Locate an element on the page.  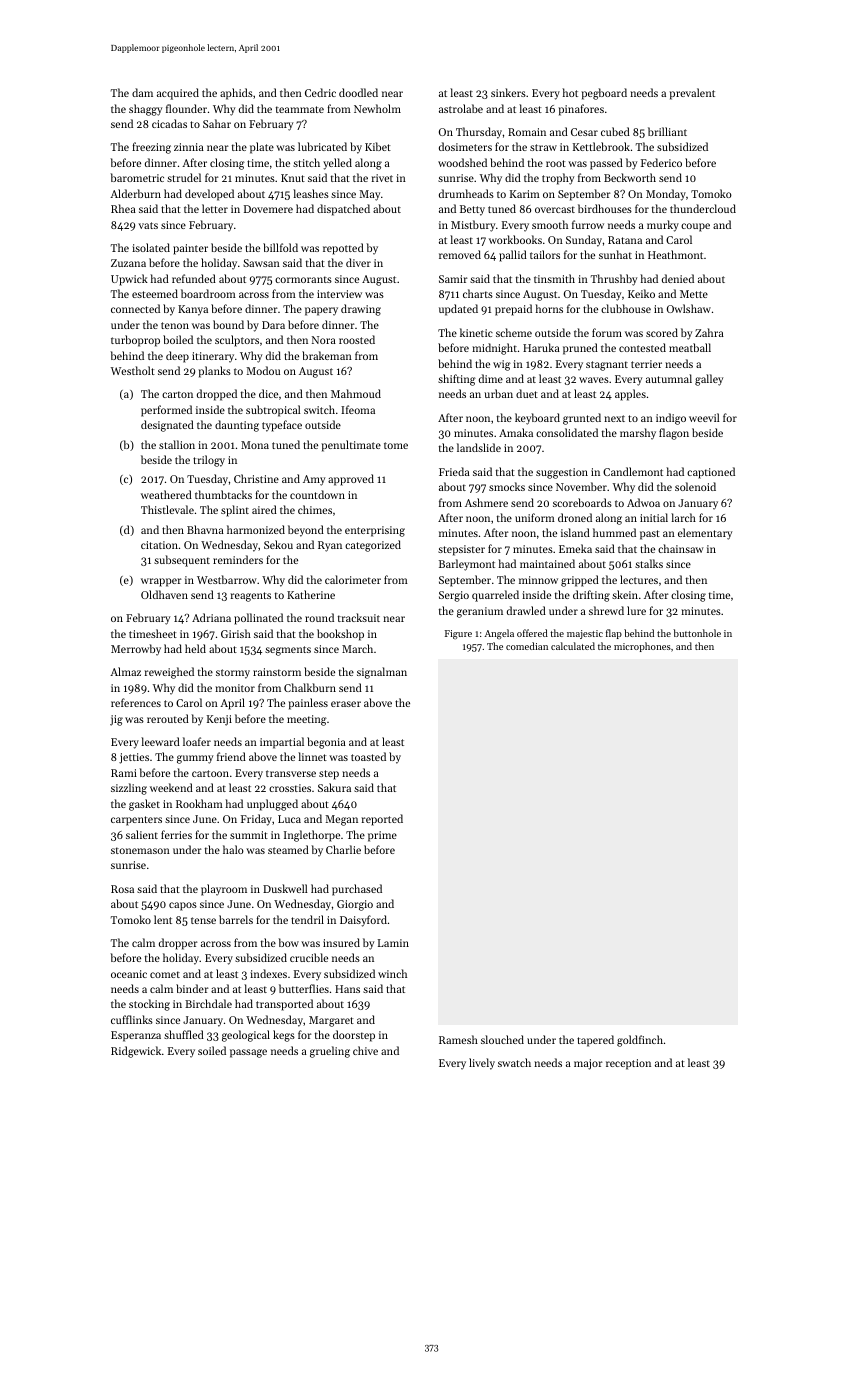
lively is located at coordinates (482, 1064).
